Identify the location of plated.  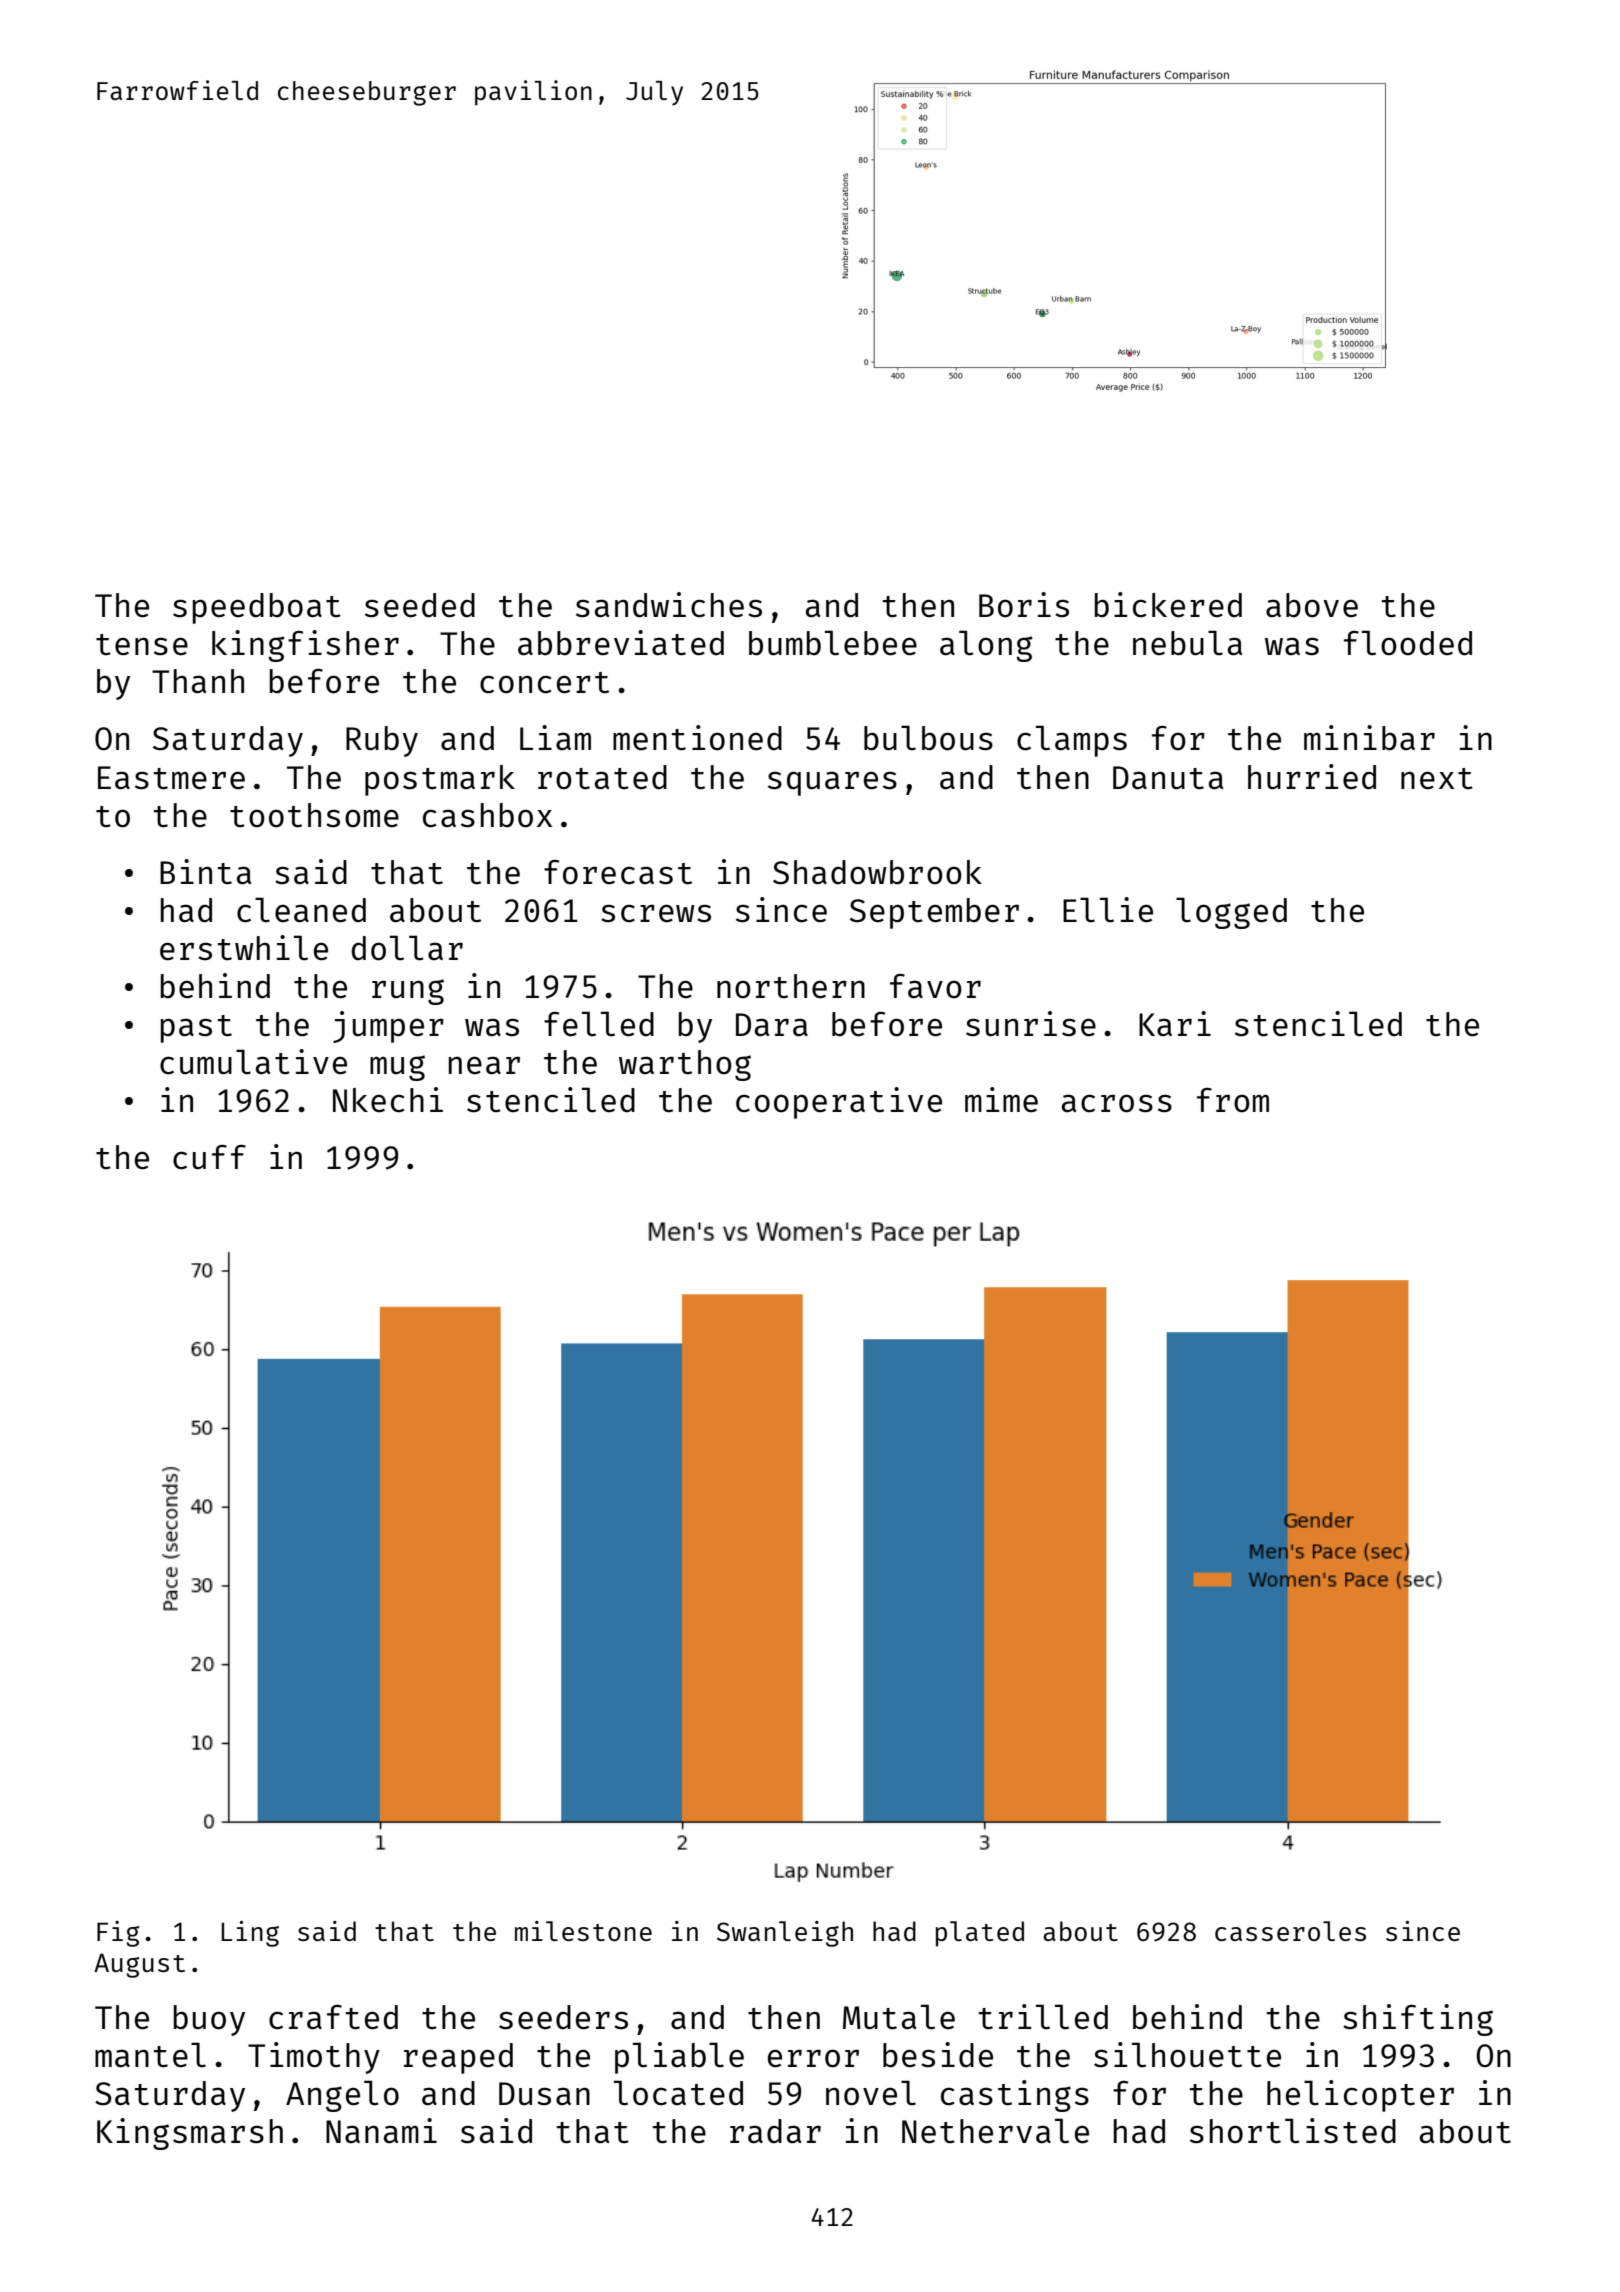
(980, 1934).
